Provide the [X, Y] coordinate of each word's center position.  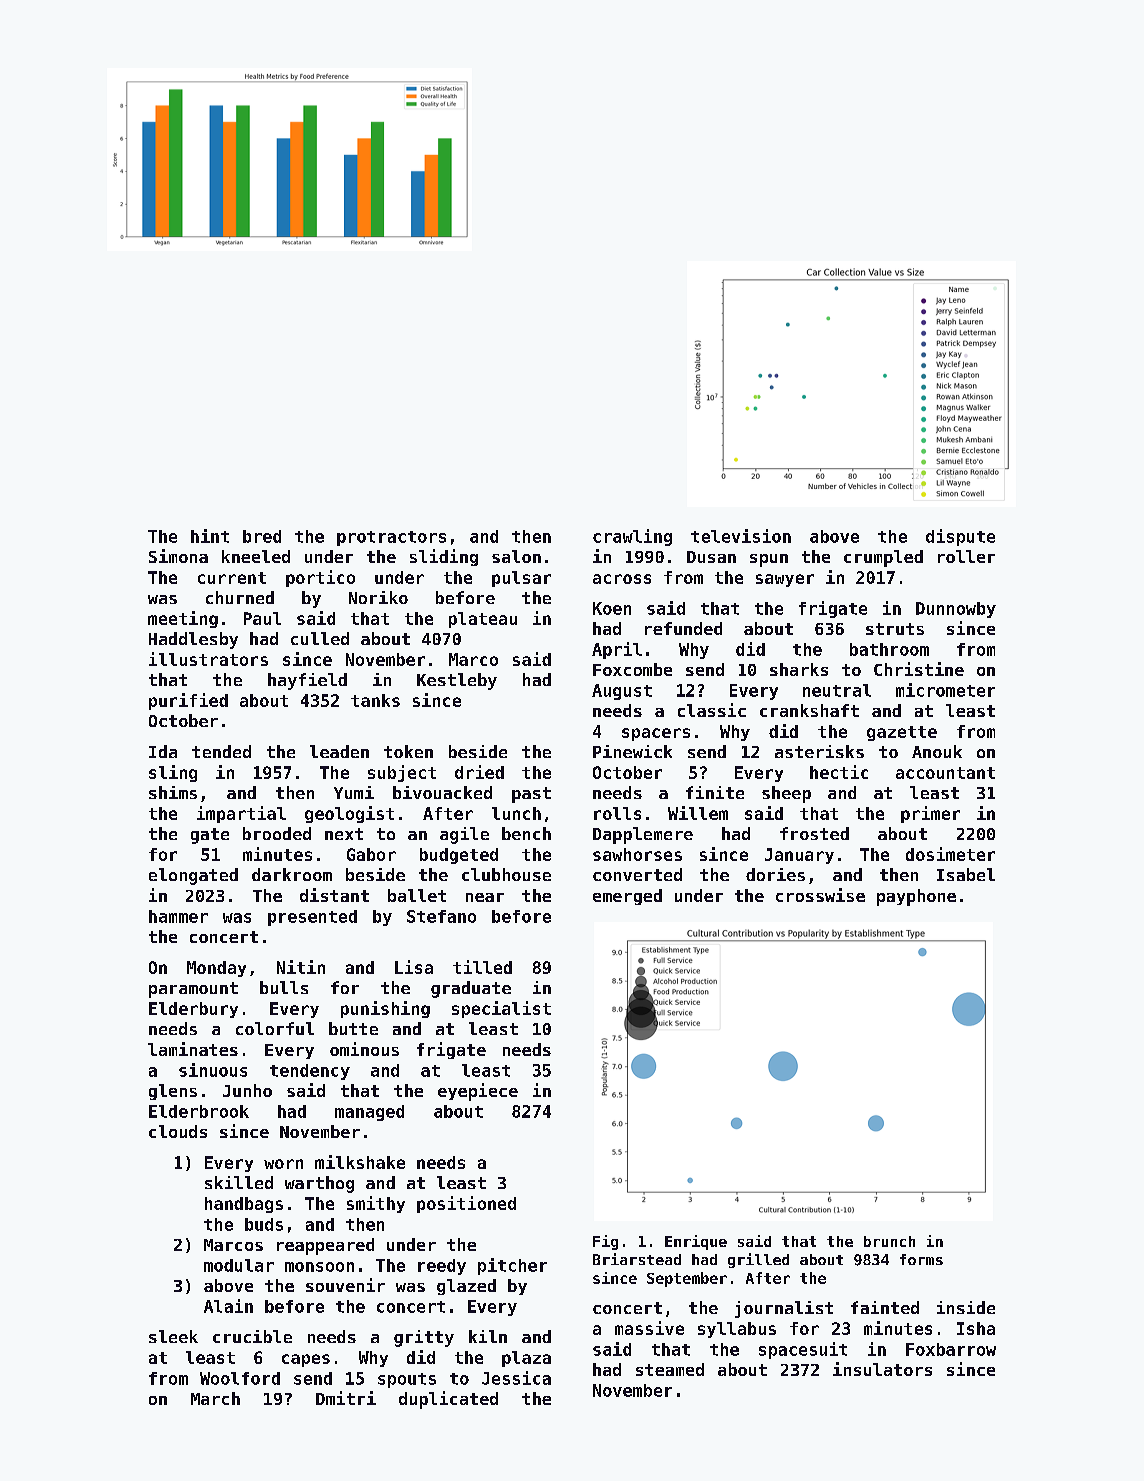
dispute [960, 537]
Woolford [240, 1378]
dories [775, 874]
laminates [193, 1049]
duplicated [448, 1400]
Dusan [711, 557]
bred [262, 536]
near [485, 897]
